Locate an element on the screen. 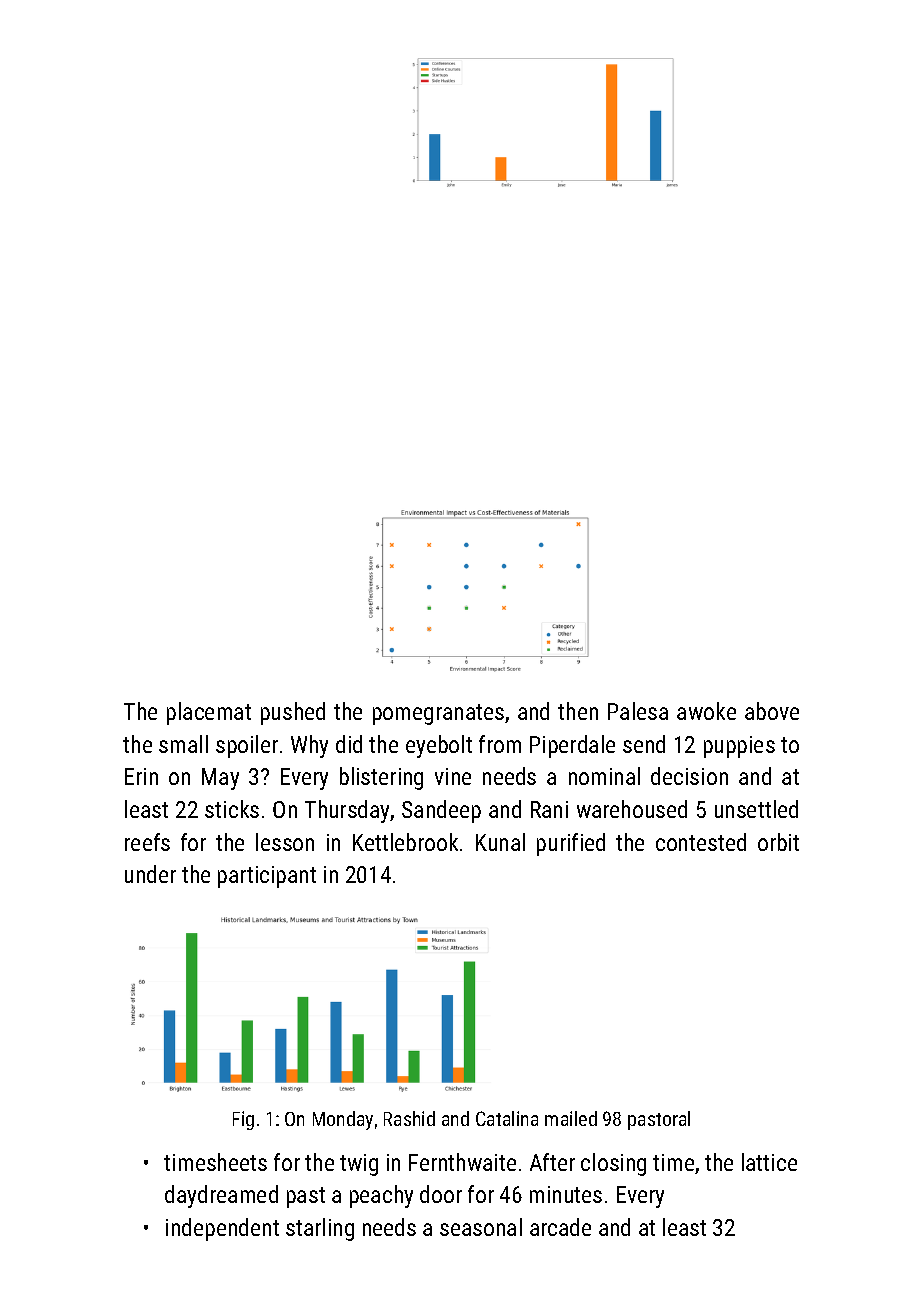 This screenshot has height=1311, width=924. pushed is located at coordinates (293, 713).
